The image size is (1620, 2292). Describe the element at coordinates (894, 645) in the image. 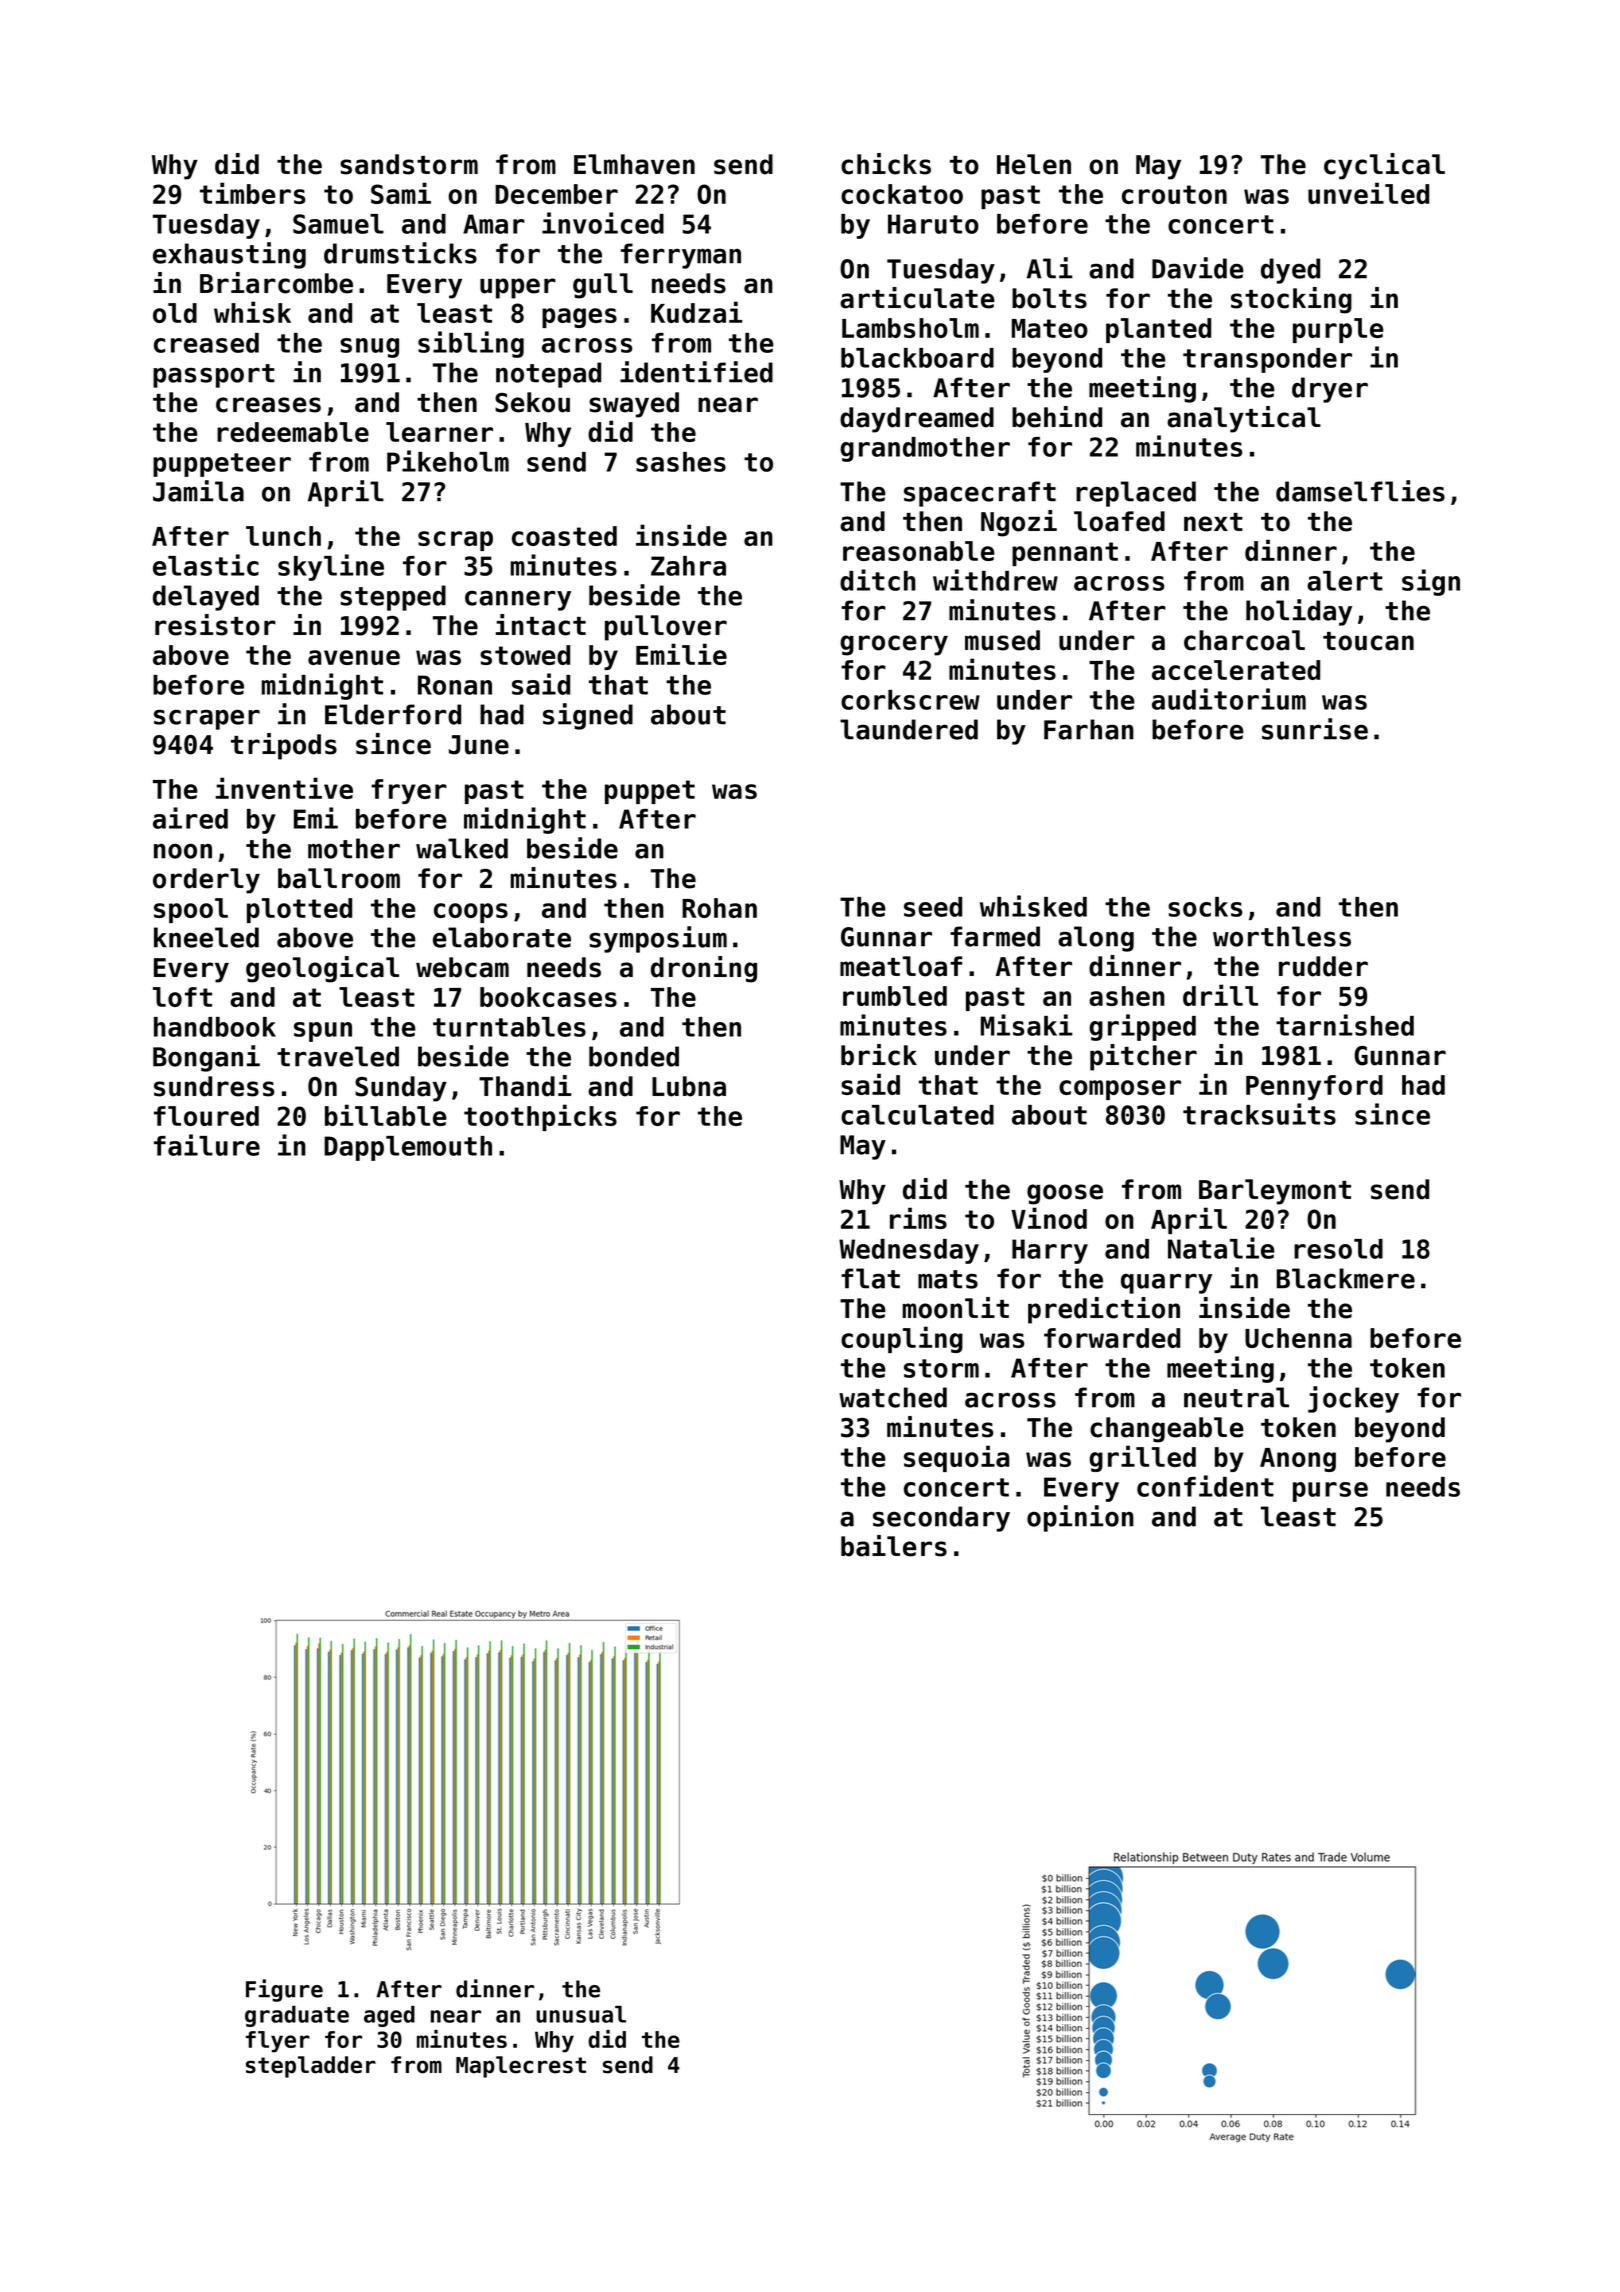

I see `grocery` at that location.
